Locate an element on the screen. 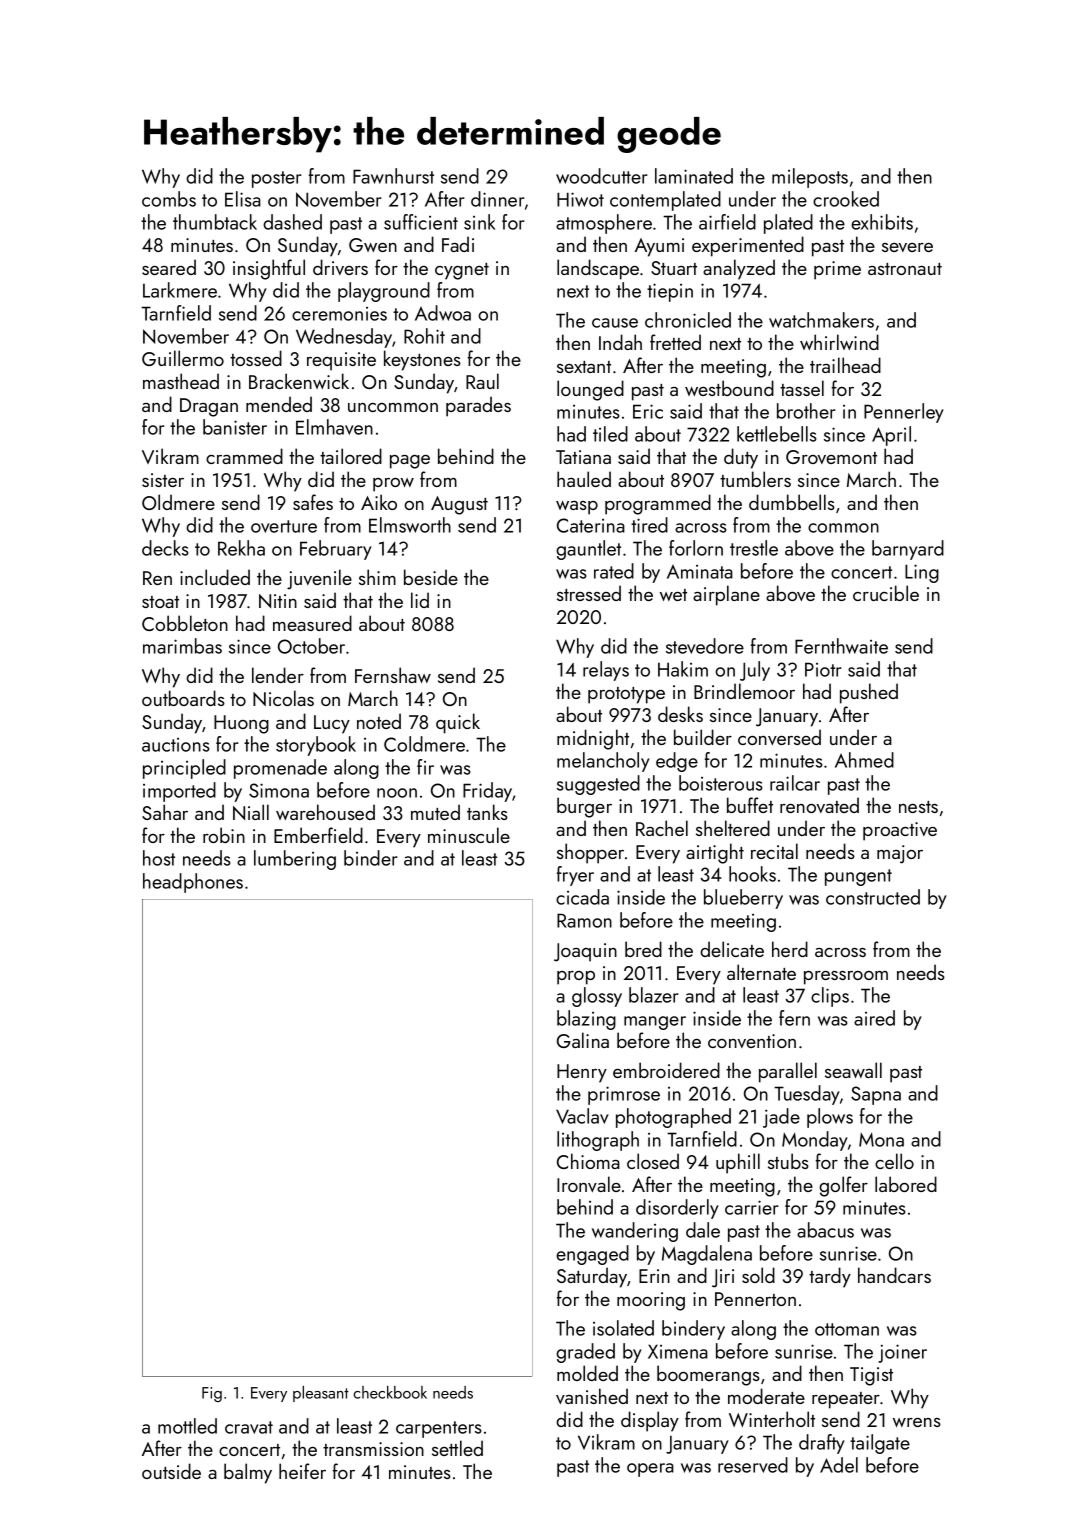 Image resolution: width=1089 pixels, height=1540 pixels. auctions is located at coordinates (176, 745).
